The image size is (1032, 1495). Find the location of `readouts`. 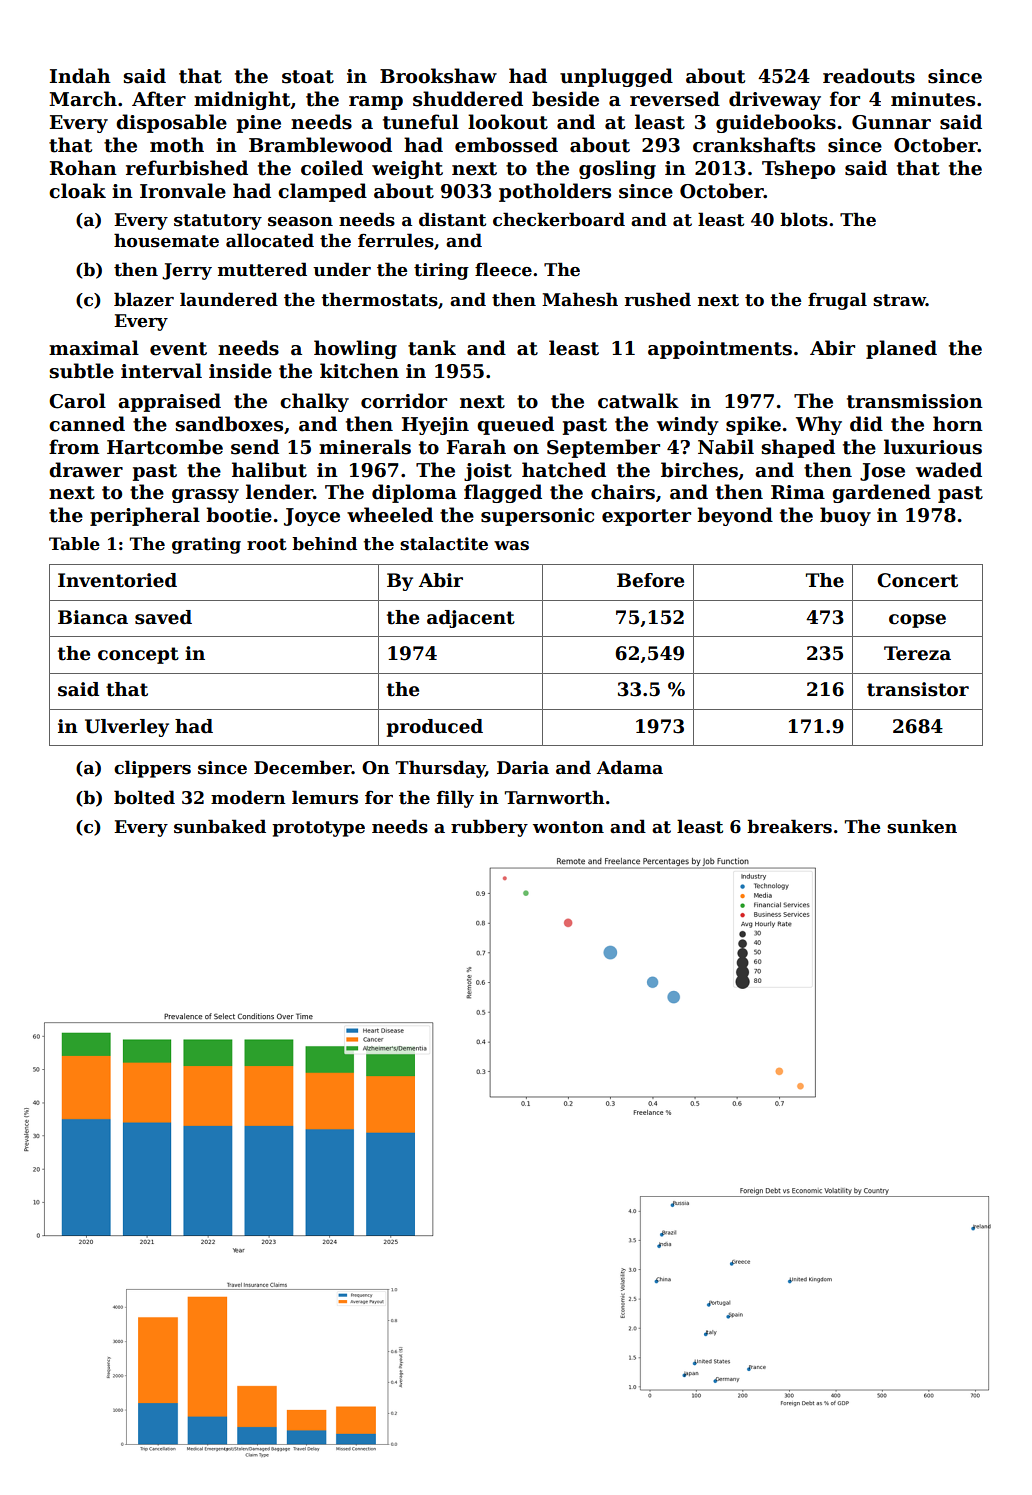

readouts is located at coordinates (869, 76).
